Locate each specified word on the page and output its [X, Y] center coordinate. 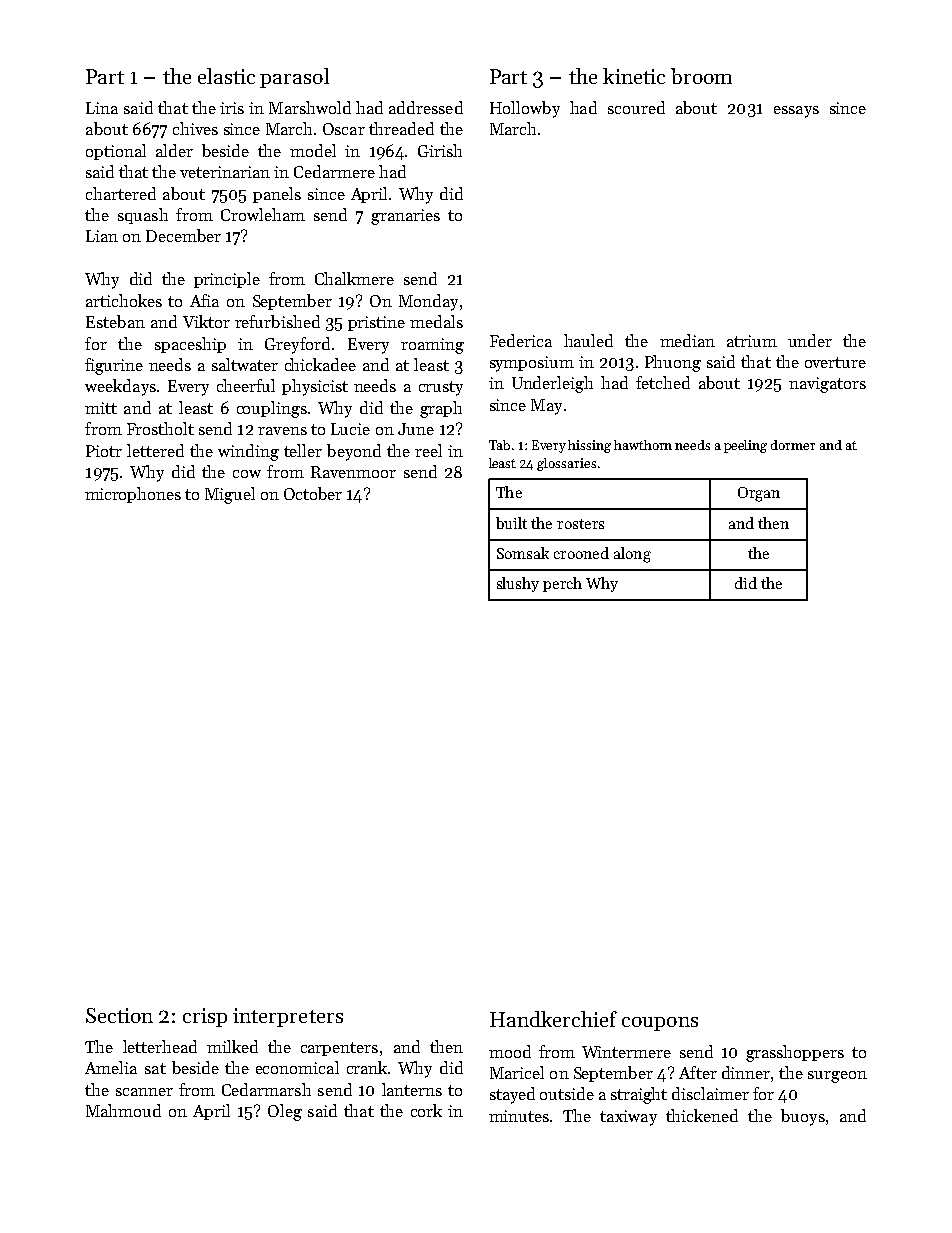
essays [796, 112]
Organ [759, 494]
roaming [432, 346]
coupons [660, 1024]
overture [835, 362]
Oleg [285, 1112]
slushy [518, 584]
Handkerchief [553, 1019]
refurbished [277, 321]
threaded [401, 128]
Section [119, 1015]
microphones [133, 495]
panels [277, 195]
